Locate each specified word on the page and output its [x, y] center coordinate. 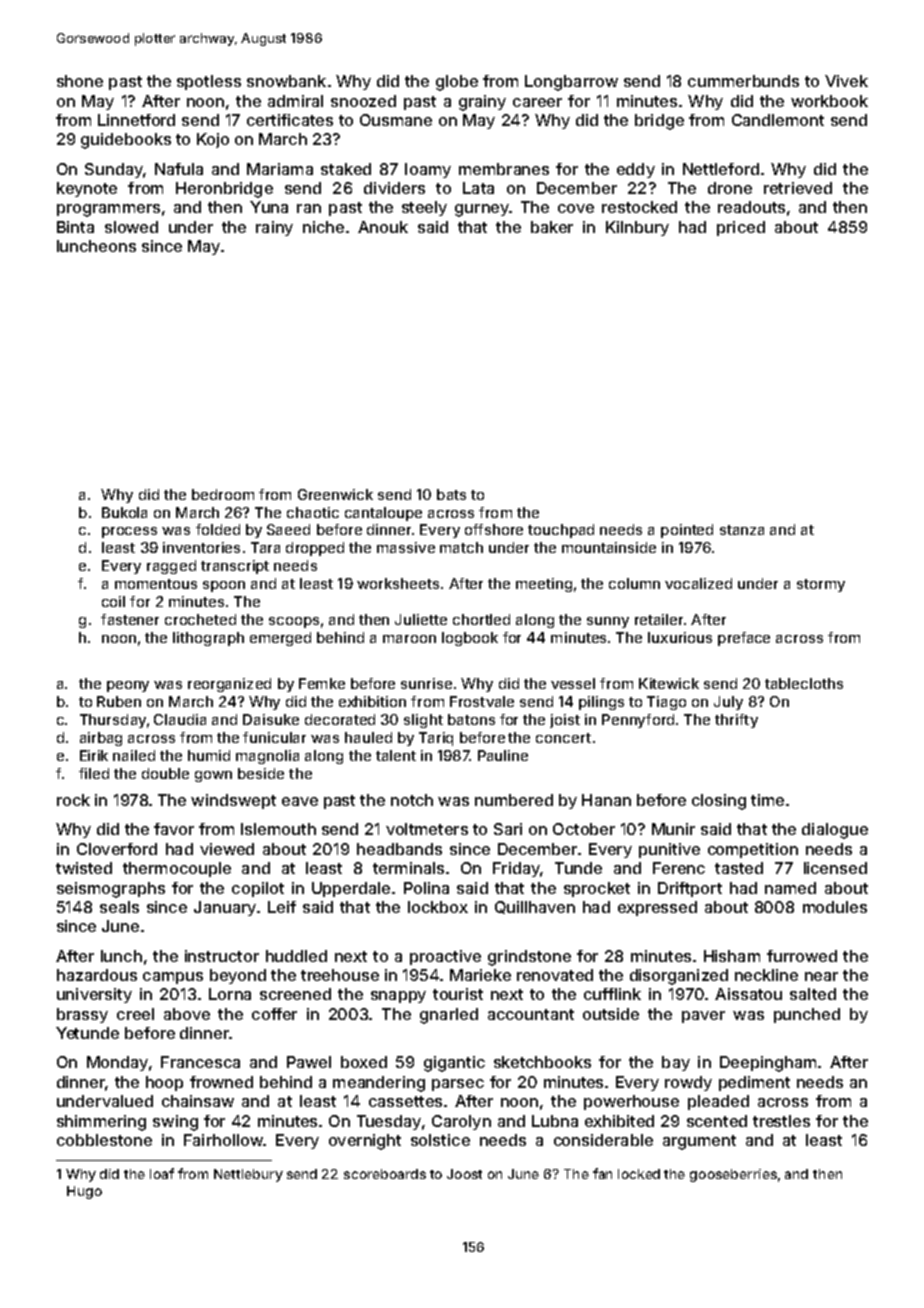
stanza [742, 530]
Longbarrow [571, 83]
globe [457, 83]
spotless [209, 82]
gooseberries [733, 1175]
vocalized [698, 583]
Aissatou [748, 994]
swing [175, 1123]
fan [602, 1173]
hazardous [97, 975]
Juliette [421, 619]
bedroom [223, 494]
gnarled [449, 1016]
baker [552, 227]
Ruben [119, 701]
